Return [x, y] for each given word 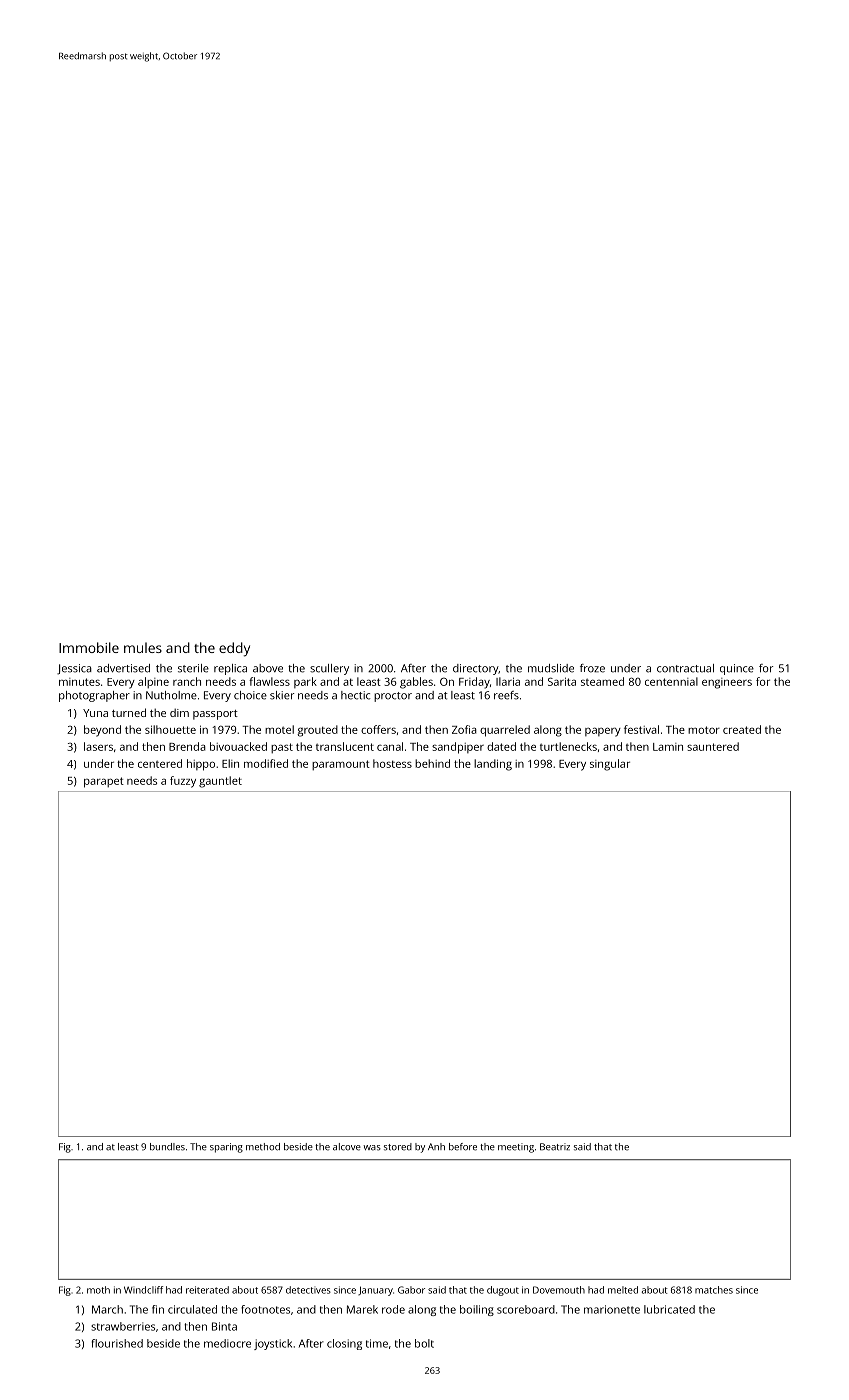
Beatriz [555, 1147]
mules [143, 647]
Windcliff [143, 1290]
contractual [685, 668]
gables [416, 683]
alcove [347, 1147]
